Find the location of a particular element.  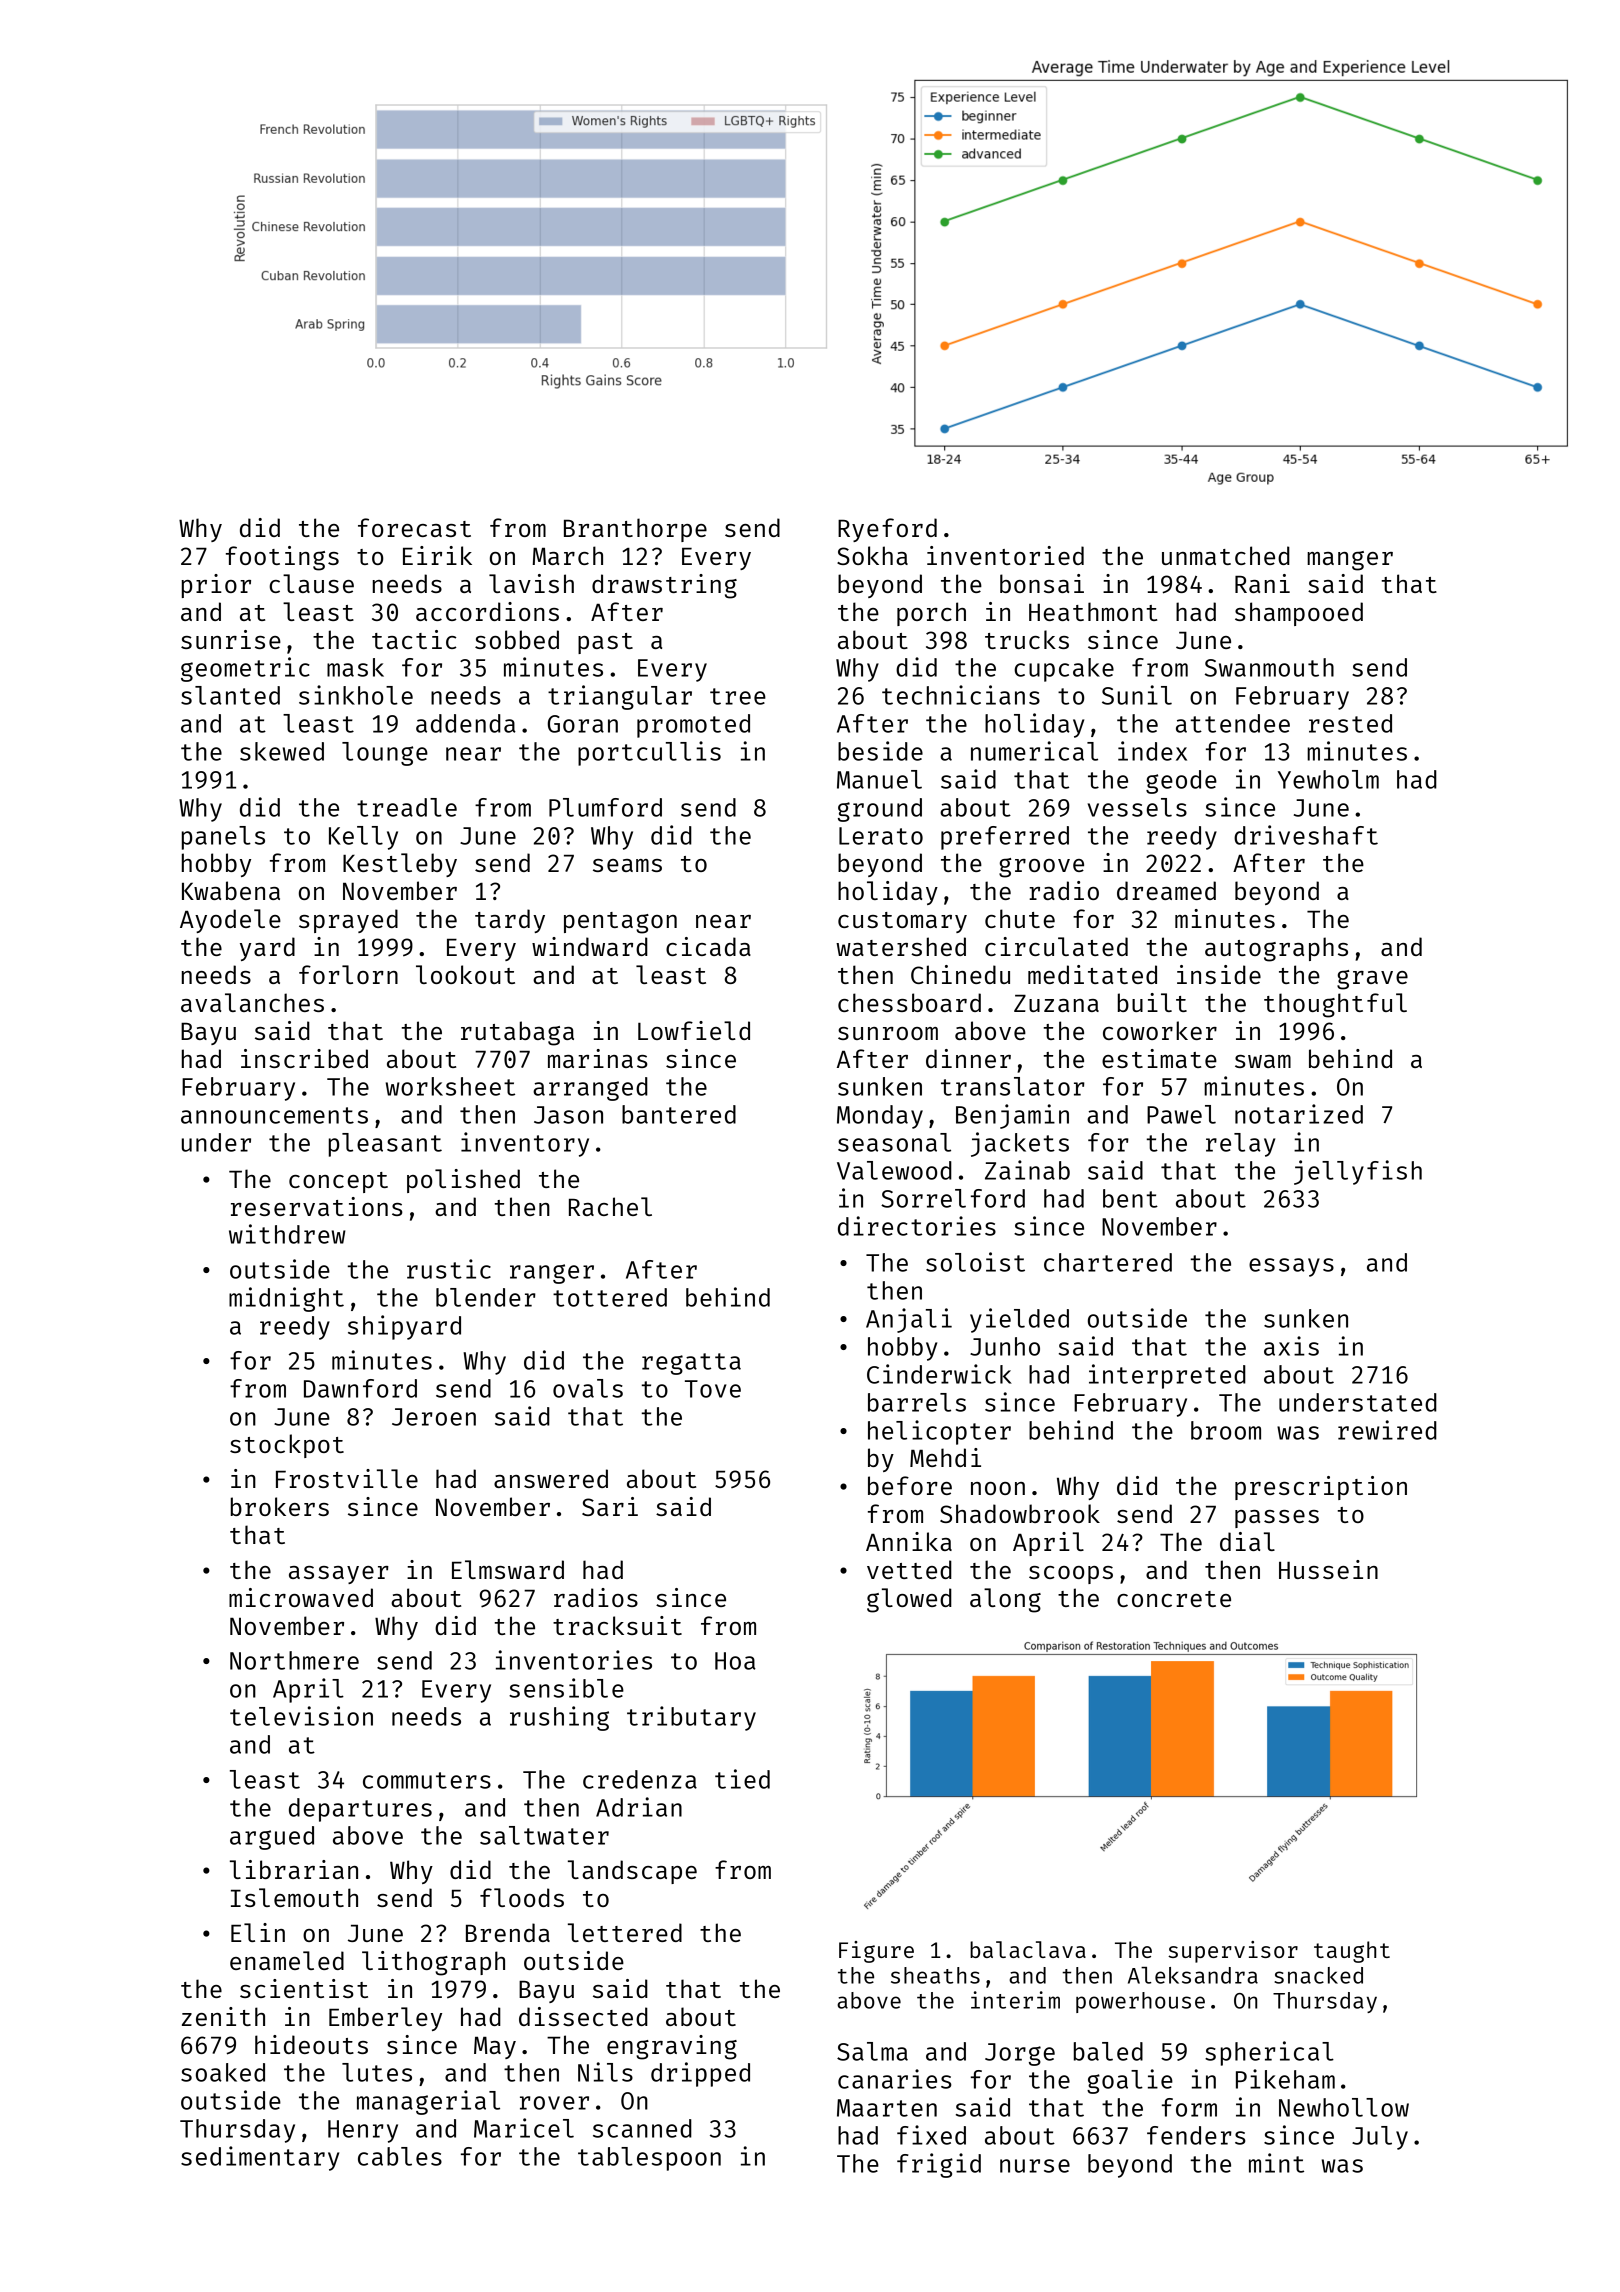

Salma is located at coordinates (872, 2051).
